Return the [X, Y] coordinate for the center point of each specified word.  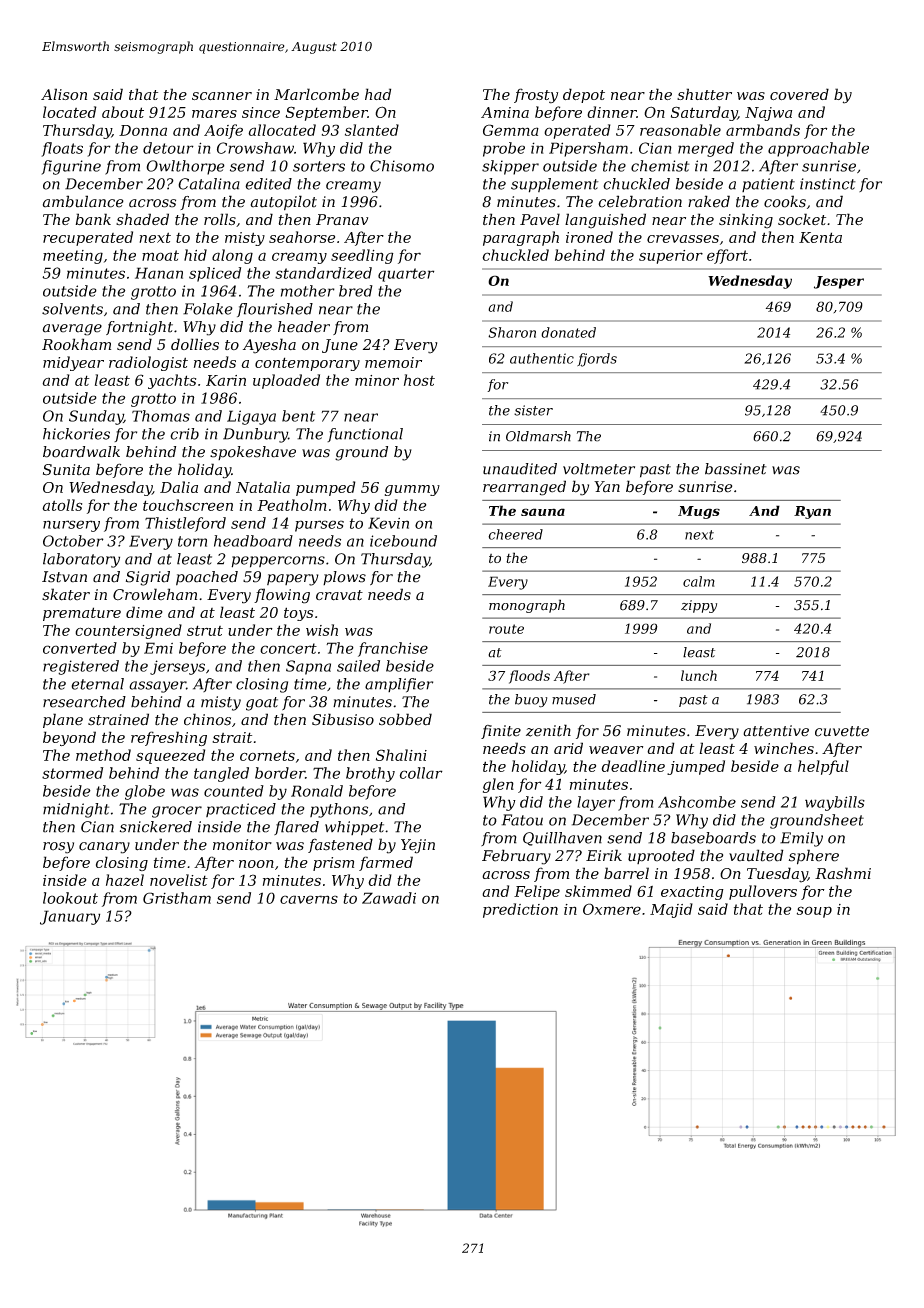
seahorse [302, 237]
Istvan [64, 577]
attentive [776, 731]
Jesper [839, 282]
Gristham [177, 898]
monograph [527, 606]
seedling [362, 256]
